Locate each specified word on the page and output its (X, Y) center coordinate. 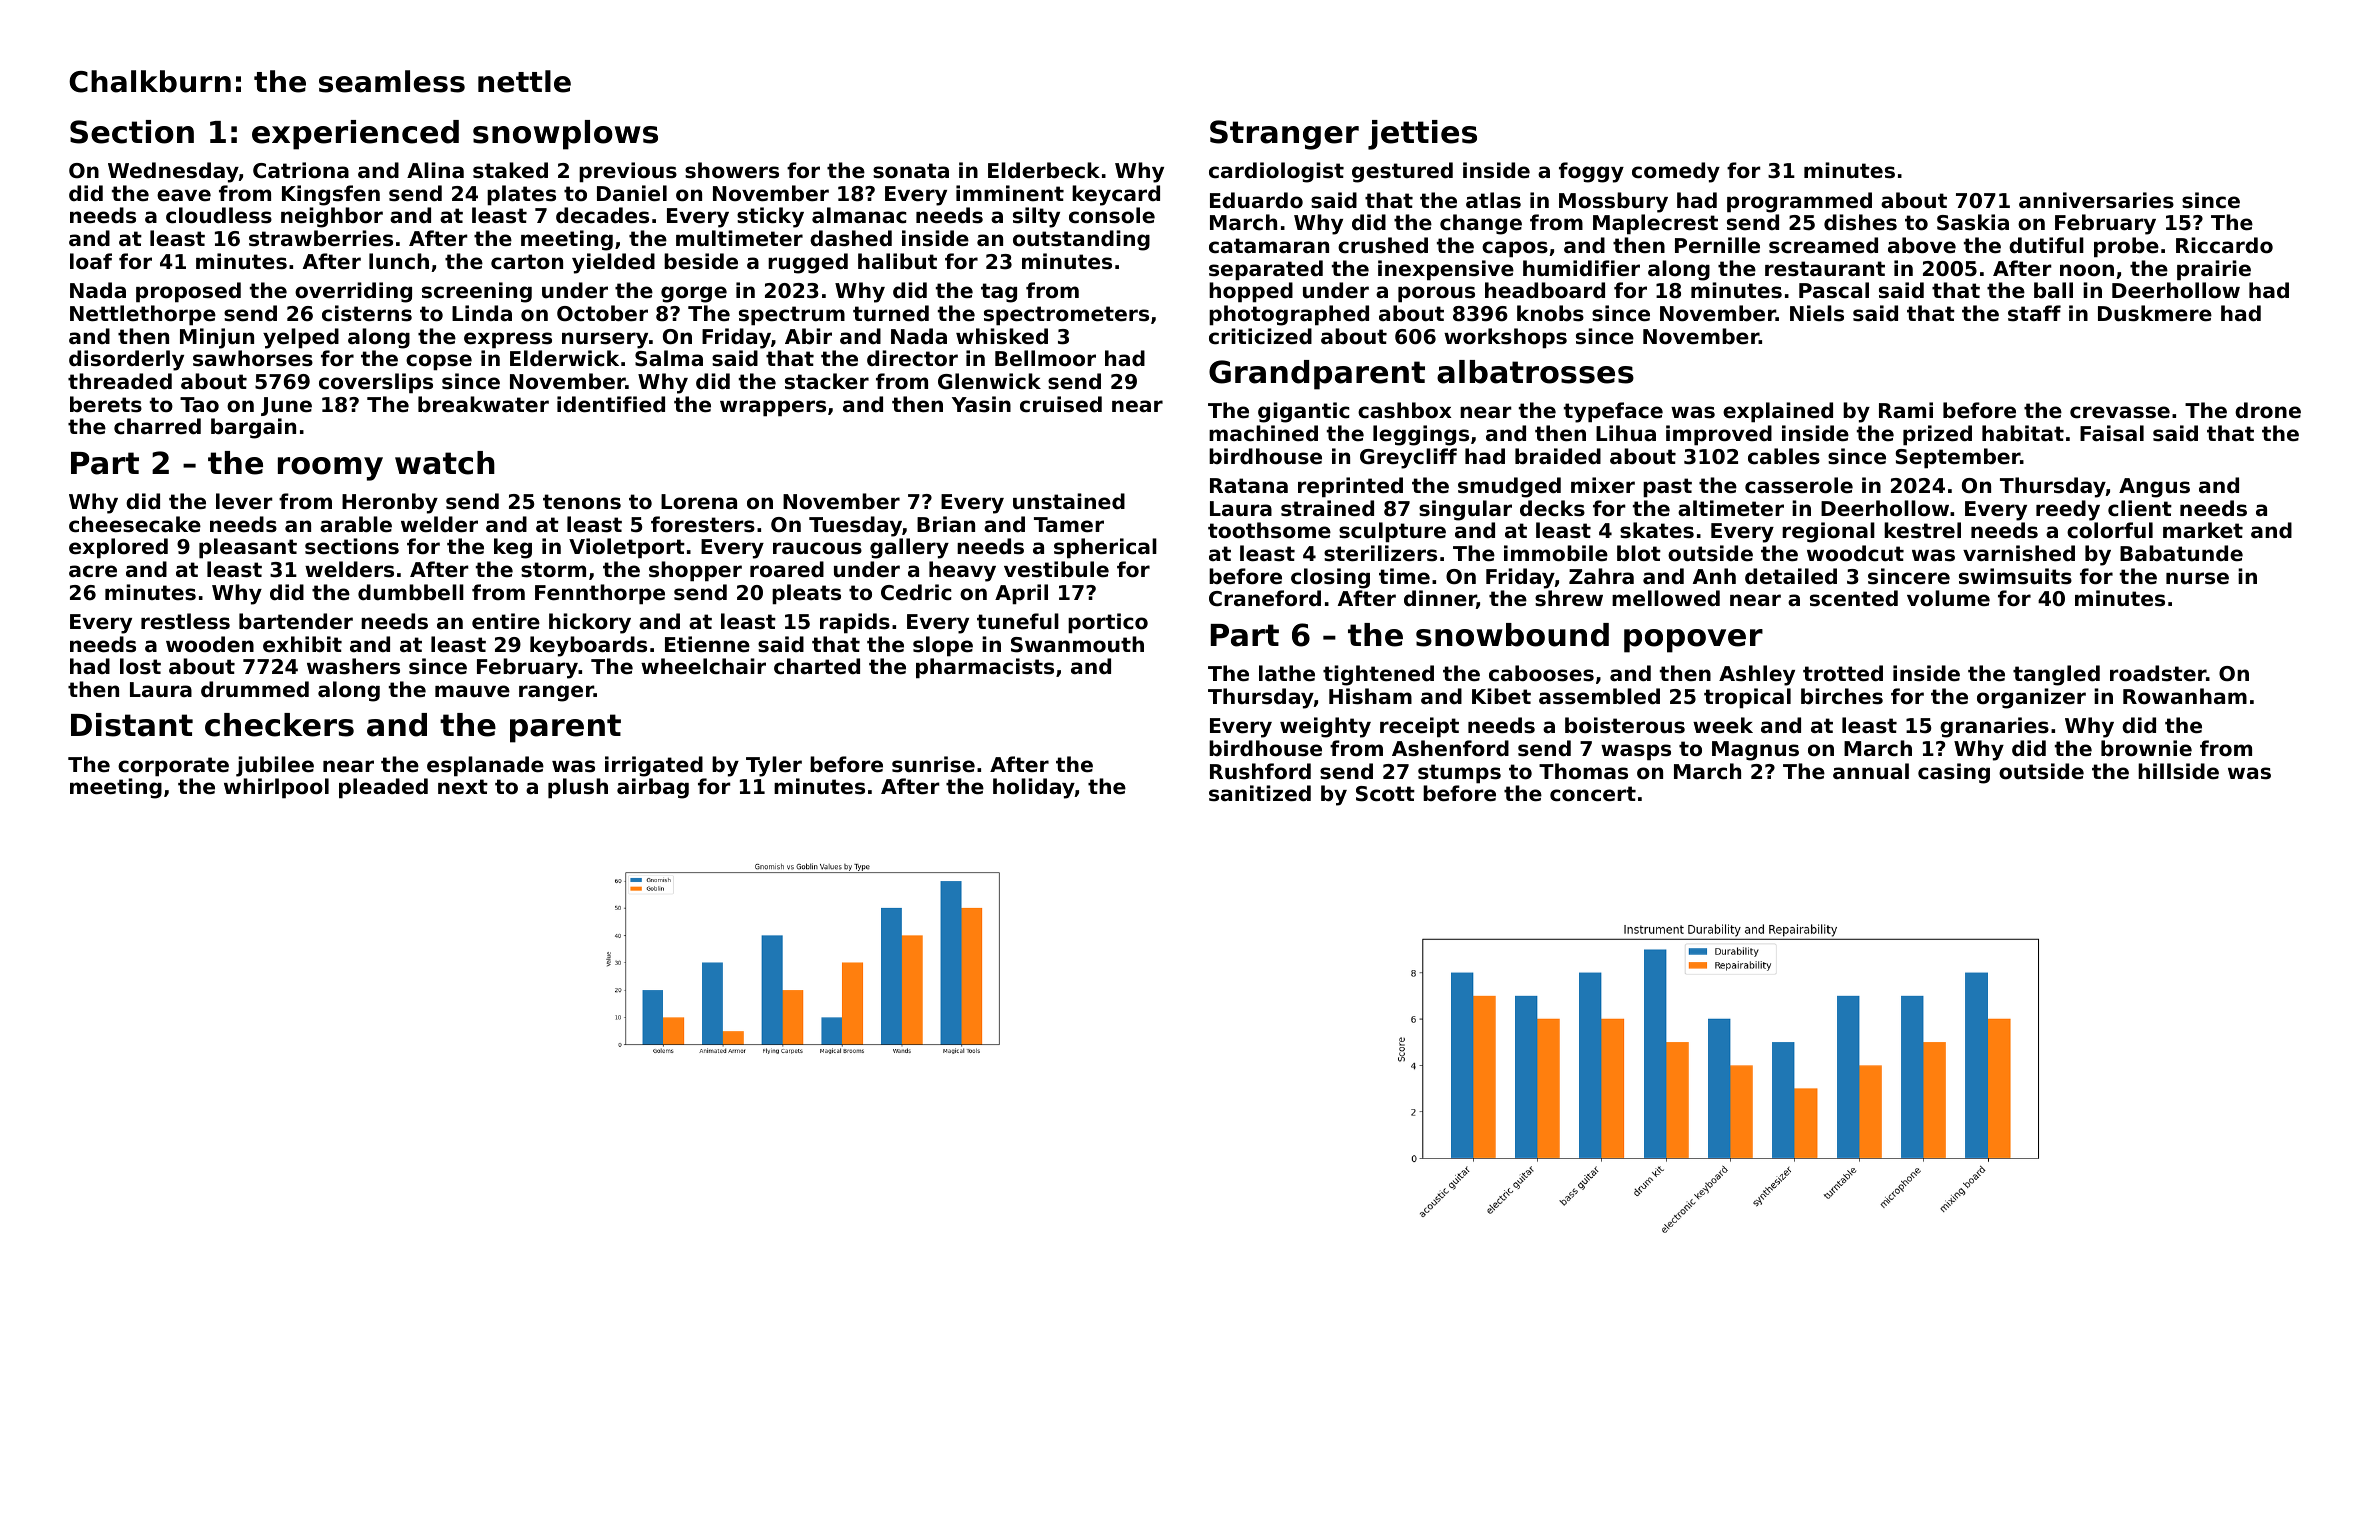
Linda (482, 313)
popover (1693, 641)
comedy (1676, 172)
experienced (355, 135)
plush (578, 788)
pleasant (248, 548)
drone (2268, 410)
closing (1330, 578)
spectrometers (1066, 316)
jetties (1422, 135)
